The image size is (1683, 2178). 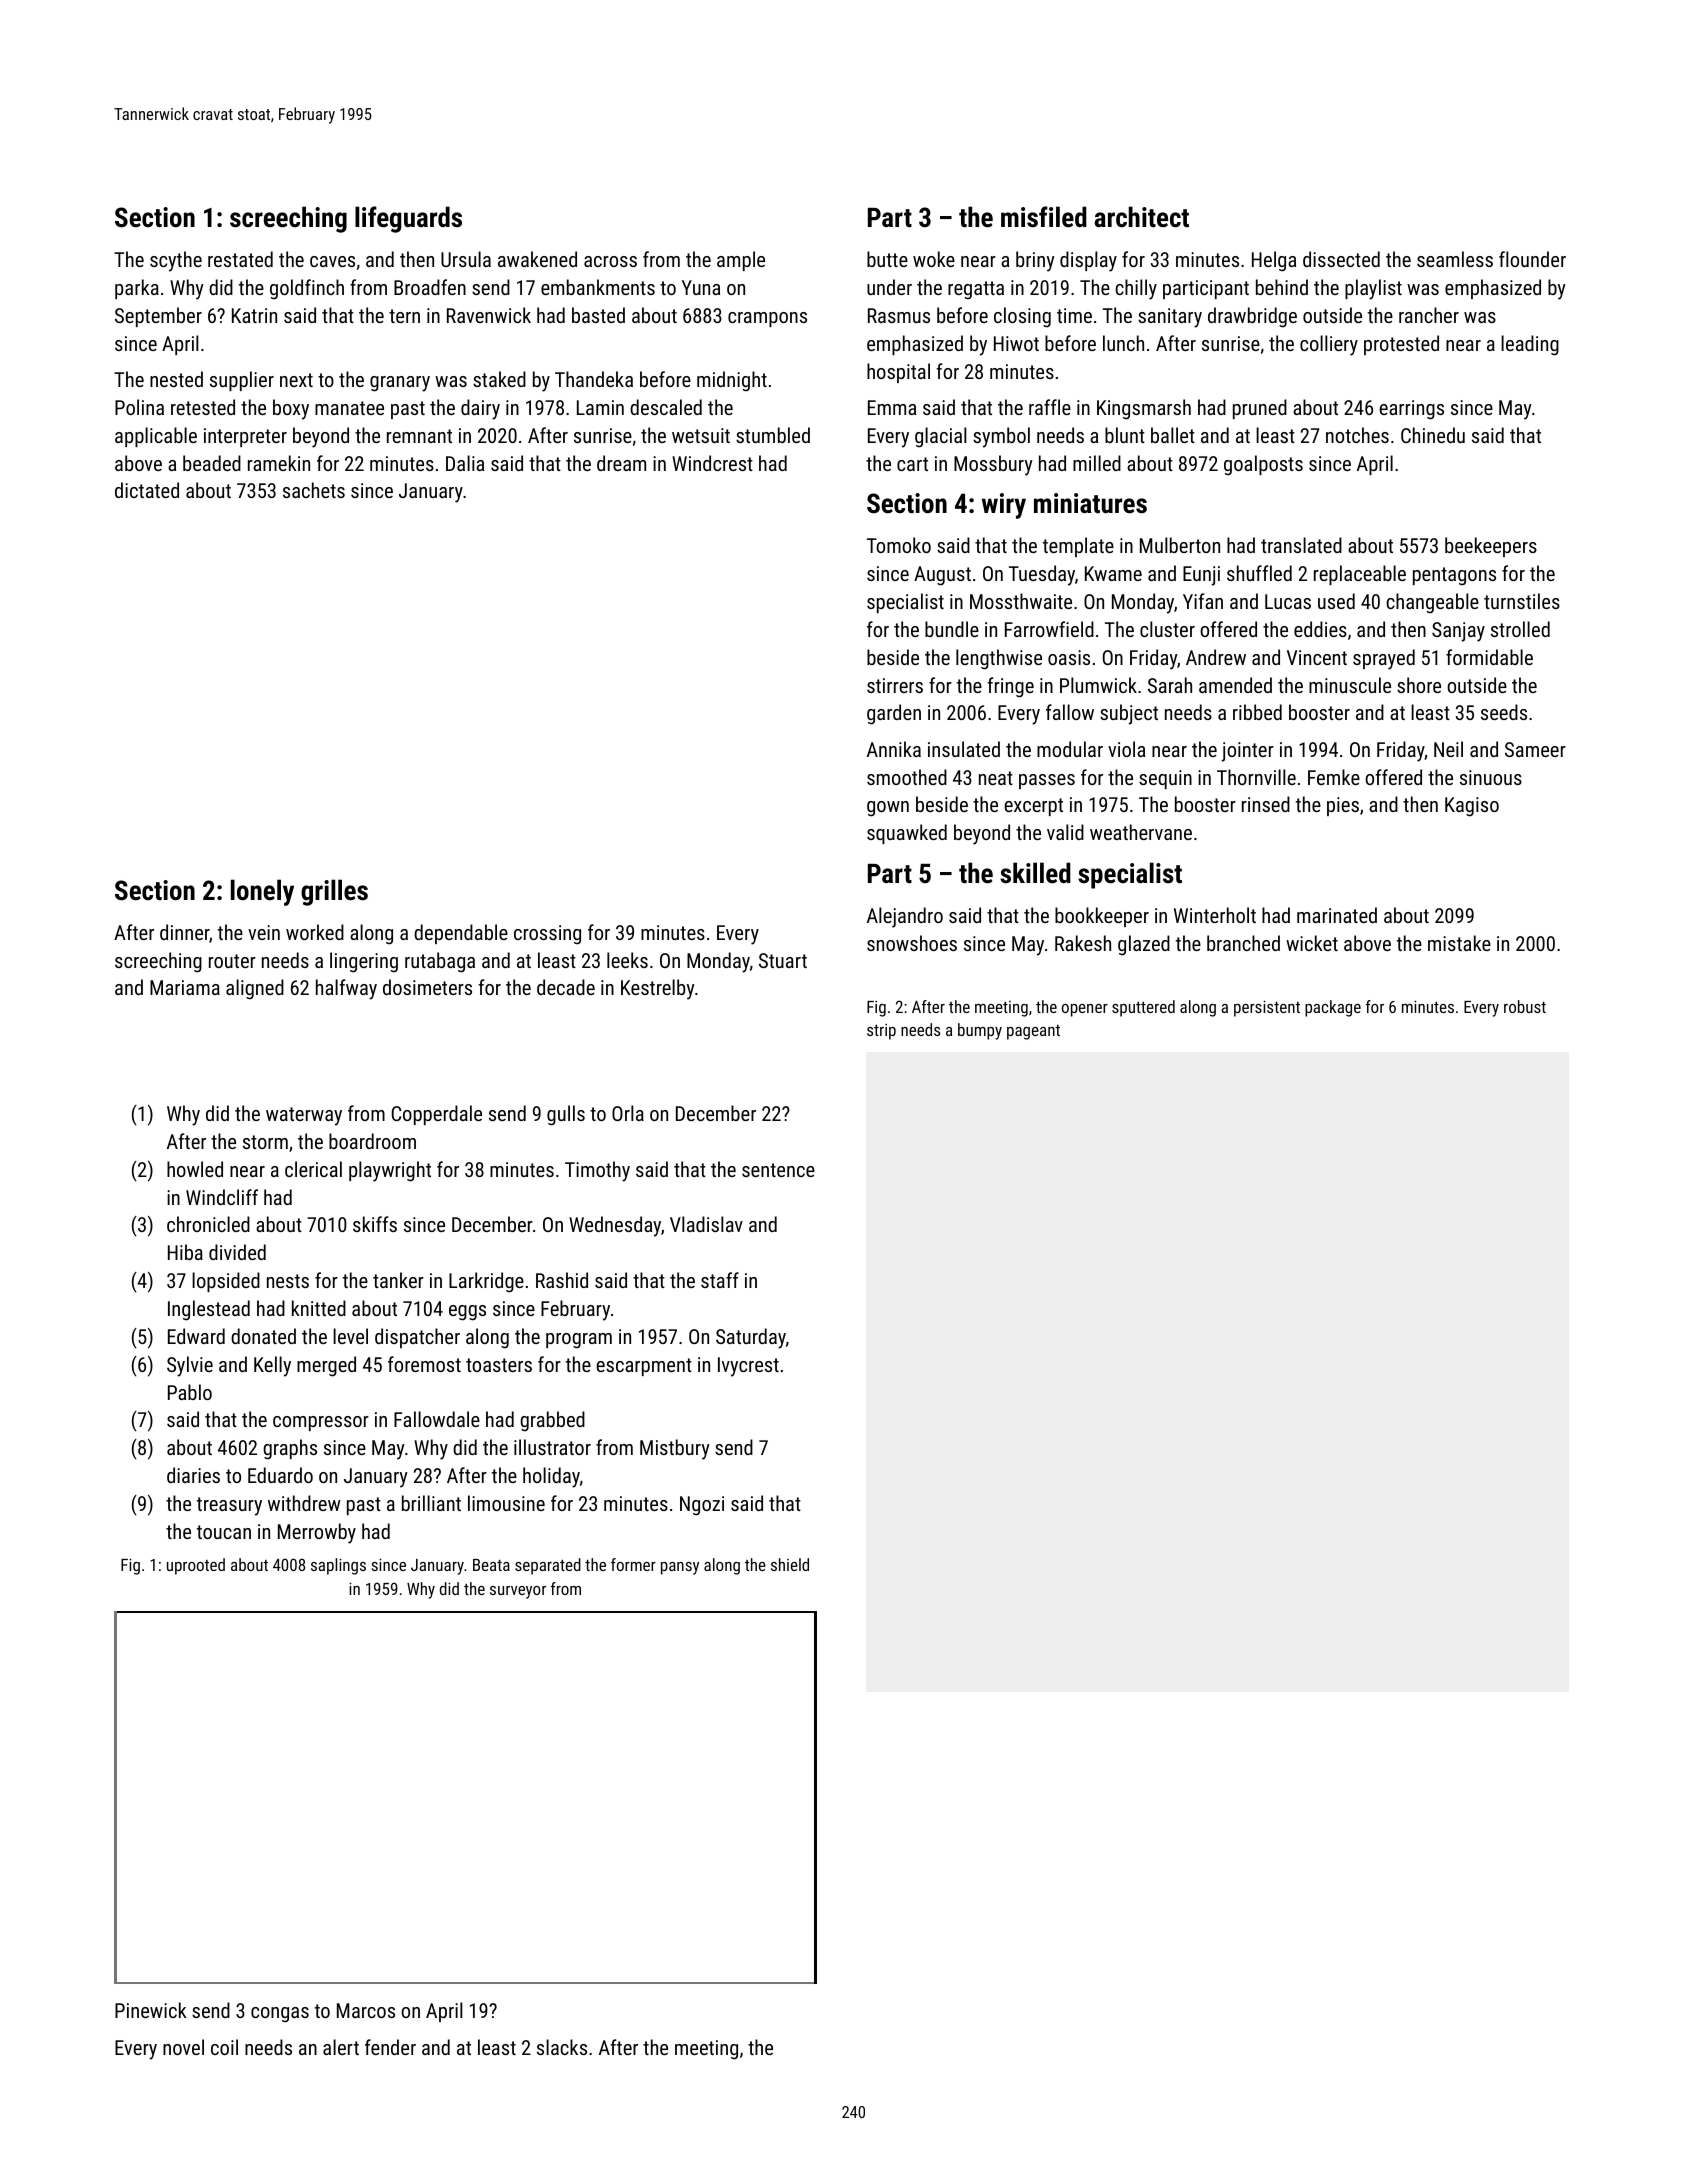 What do you see at coordinates (1044, 217) in the image?
I see `misfiled` at bounding box center [1044, 217].
